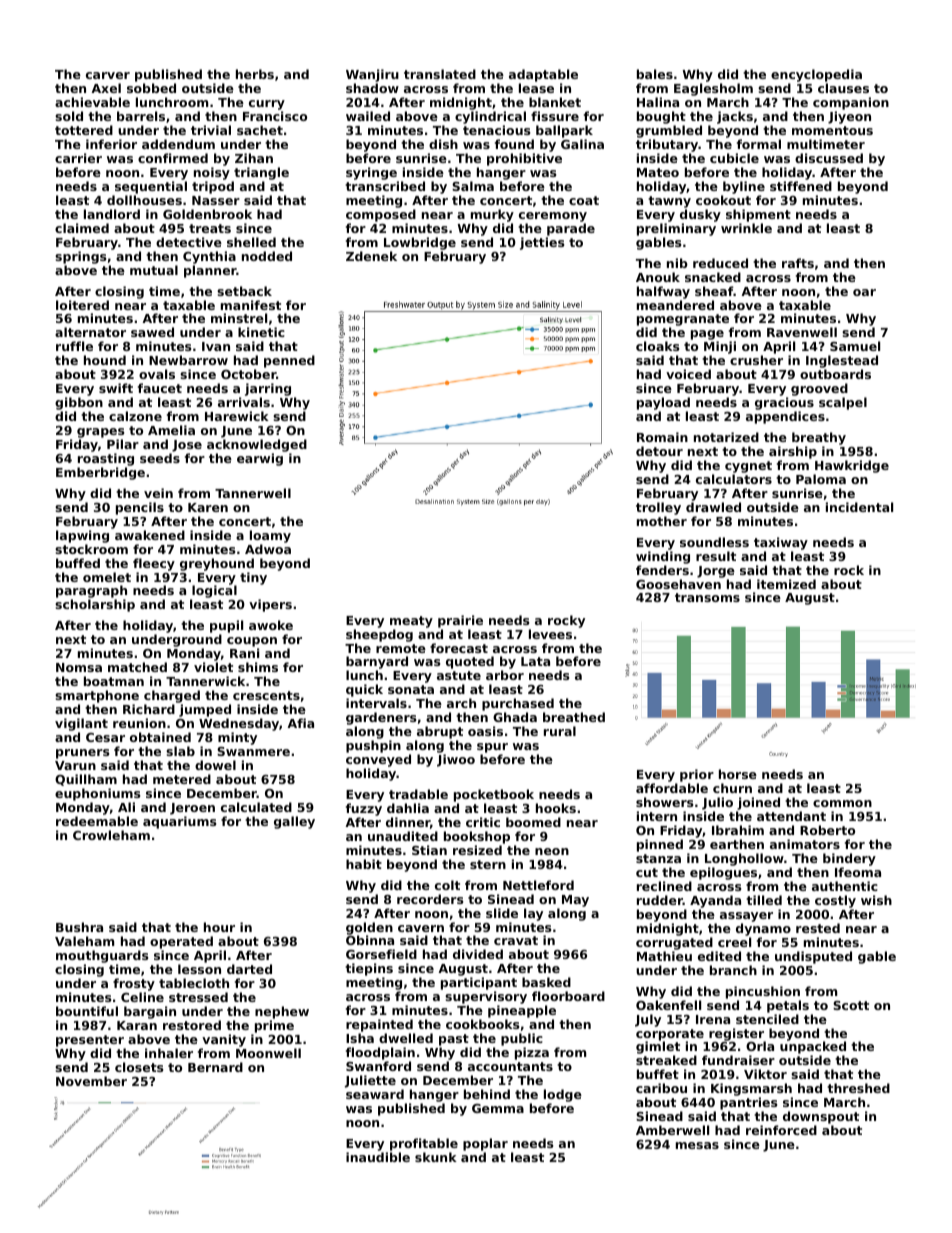 The height and width of the screenshot is (1233, 952). Describe the element at coordinates (97, 821) in the screenshot. I see `redeemable` at that location.
